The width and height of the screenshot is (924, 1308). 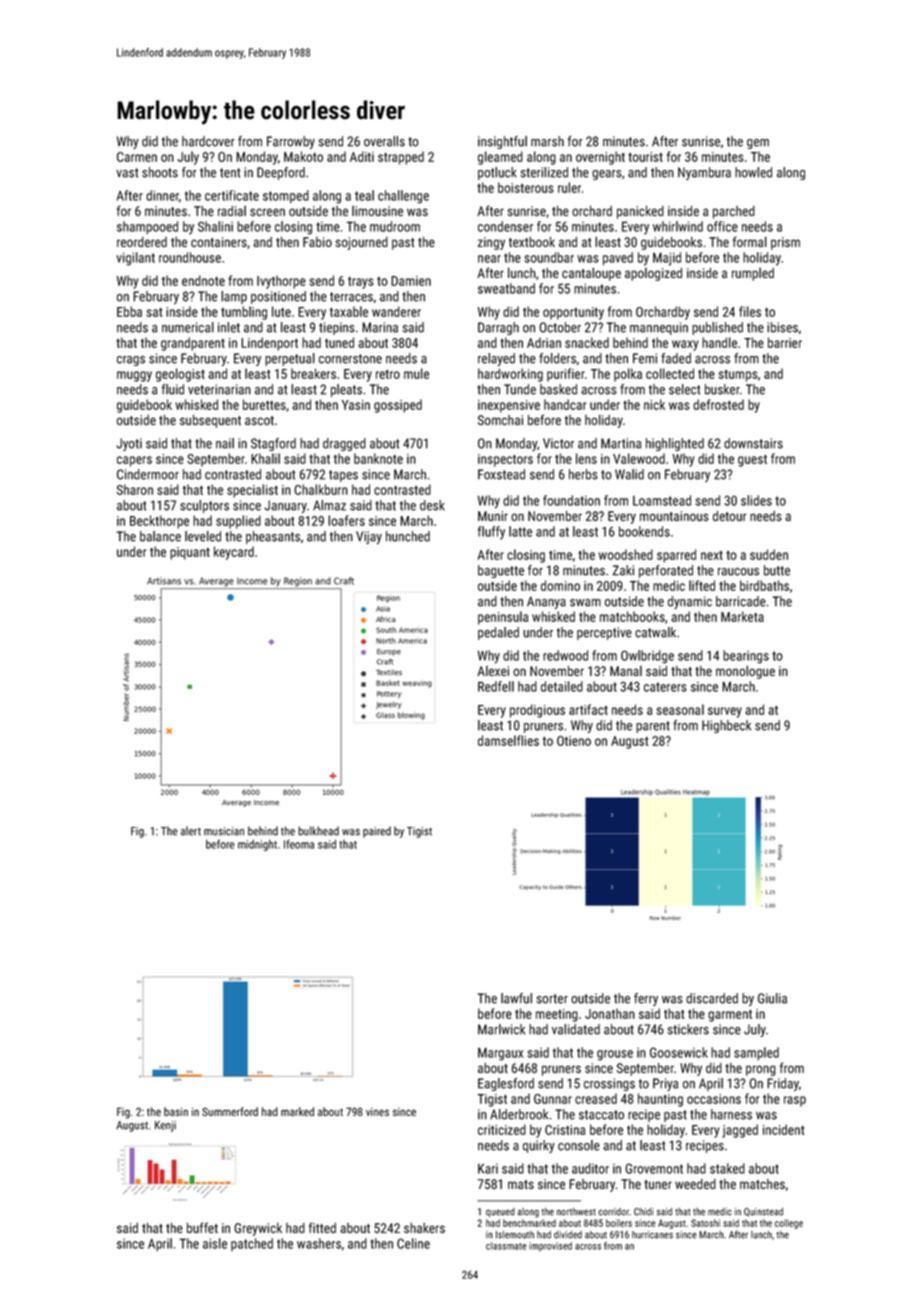 What do you see at coordinates (652, 1235) in the screenshot?
I see `hurricanes` at bounding box center [652, 1235].
